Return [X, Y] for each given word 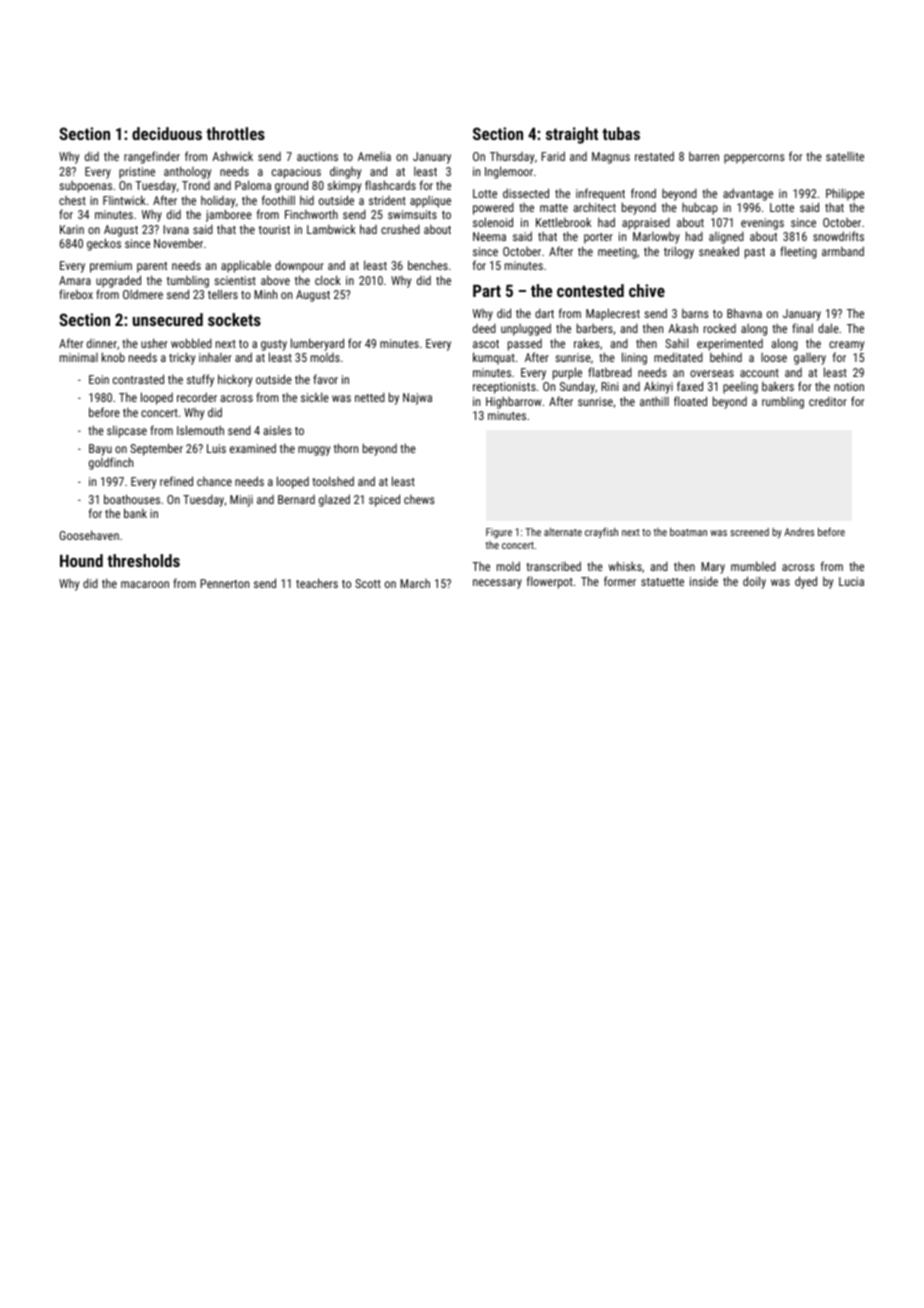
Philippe [845, 194]
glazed [334, 500]
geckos [104, 244]
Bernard [296, 499]
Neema [489, 236]
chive [647, 290]
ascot [486, 344]
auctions [317, 156]
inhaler [215, 357]
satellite [845, 156]
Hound [81, 560]
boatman [688, 532]
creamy [846, 346]
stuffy [200, 380]
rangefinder [152, 157]
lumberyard [317, 344]
